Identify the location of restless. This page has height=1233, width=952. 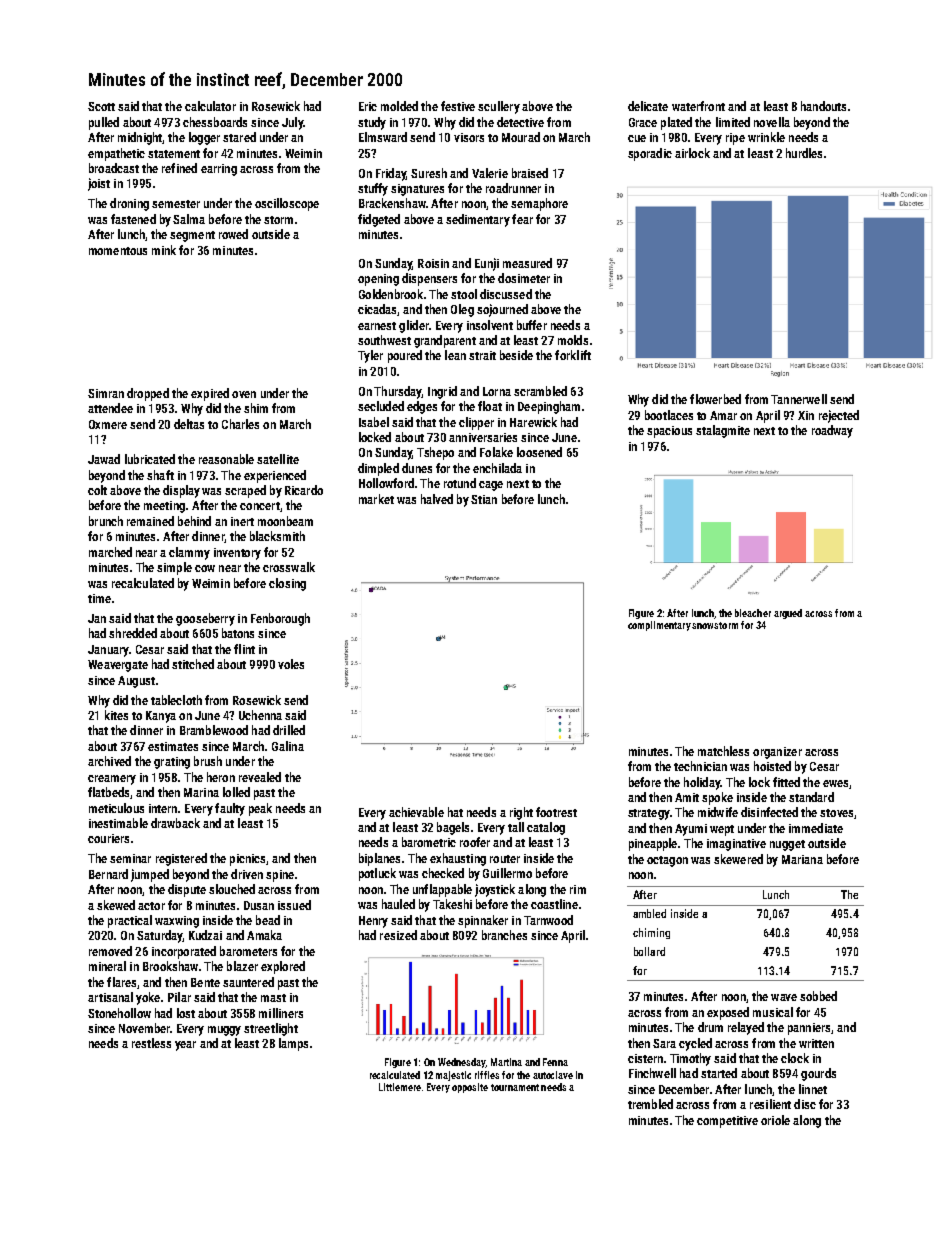
(151, 1043).
